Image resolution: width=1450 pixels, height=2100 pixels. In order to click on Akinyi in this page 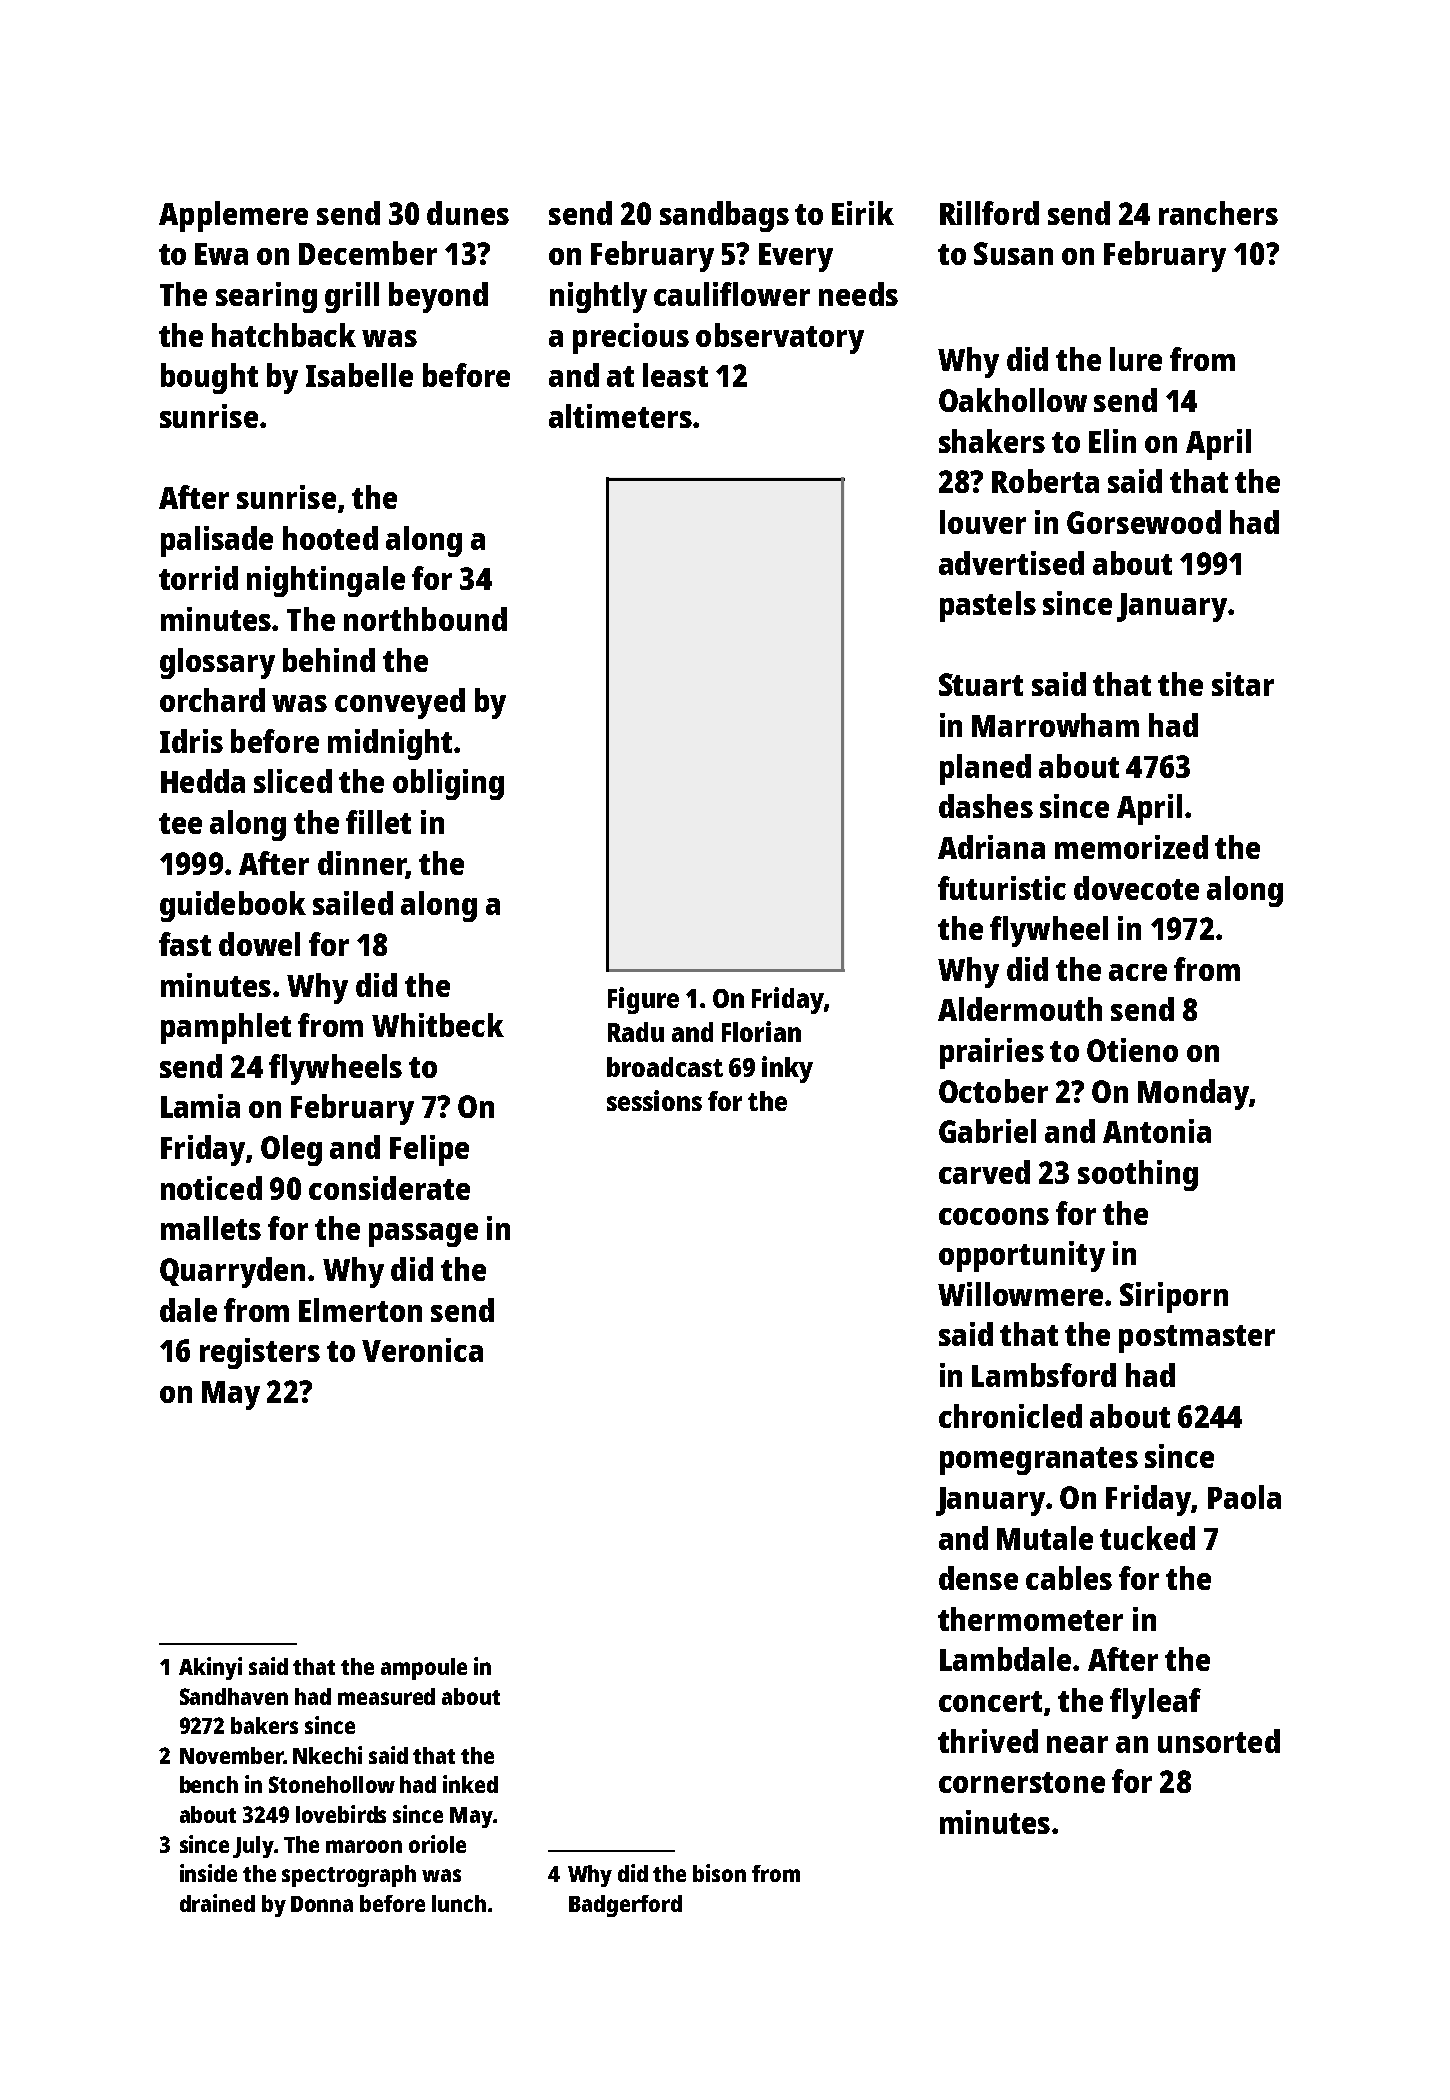, I will do `click(210, 1668)`.
